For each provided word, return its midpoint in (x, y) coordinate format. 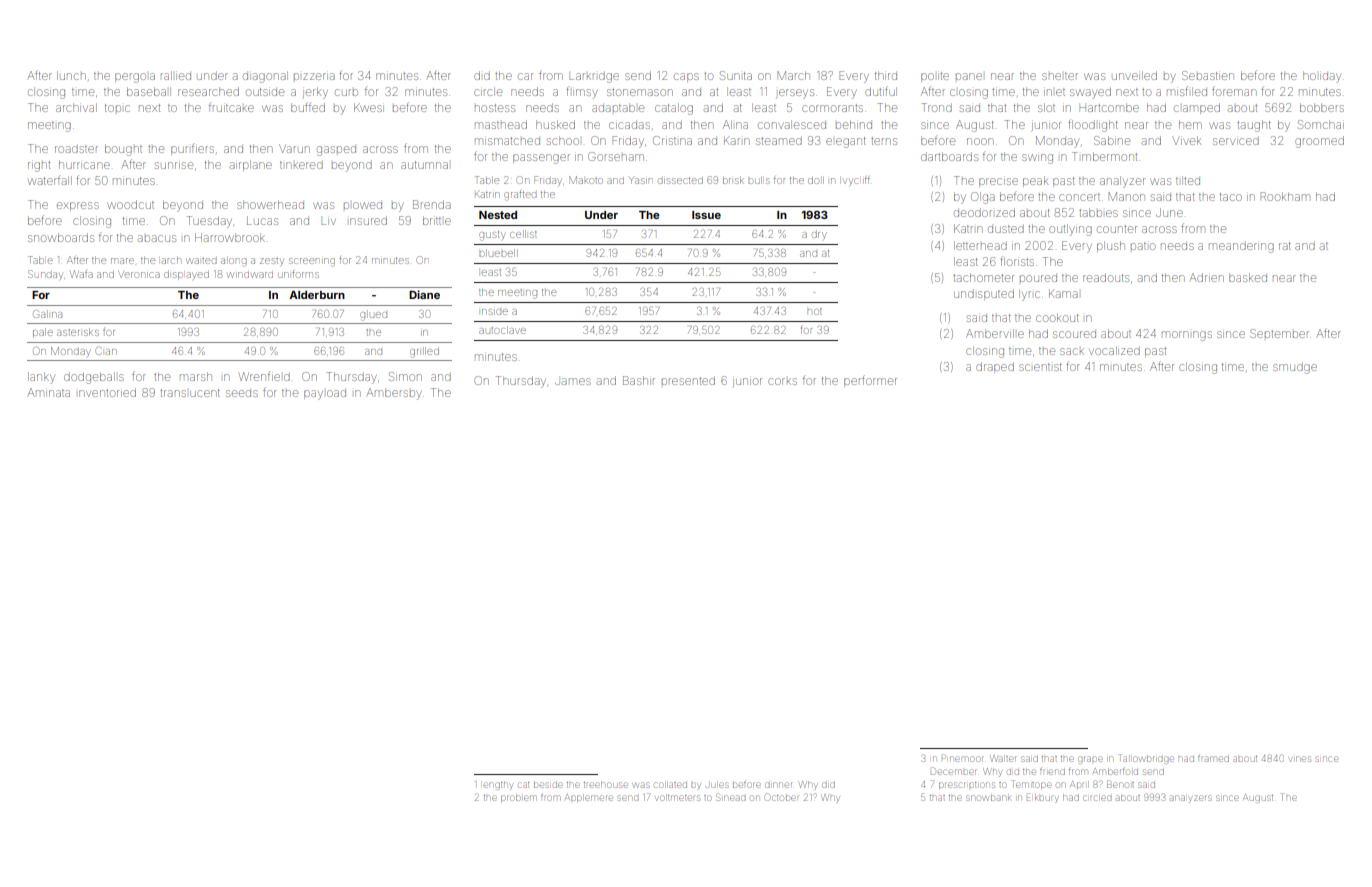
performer (870, 381)
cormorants (832, 108)
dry (819, 236)
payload (325, 395)
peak (1035, 182)
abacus (157, 238)
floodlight (1093, 126)
